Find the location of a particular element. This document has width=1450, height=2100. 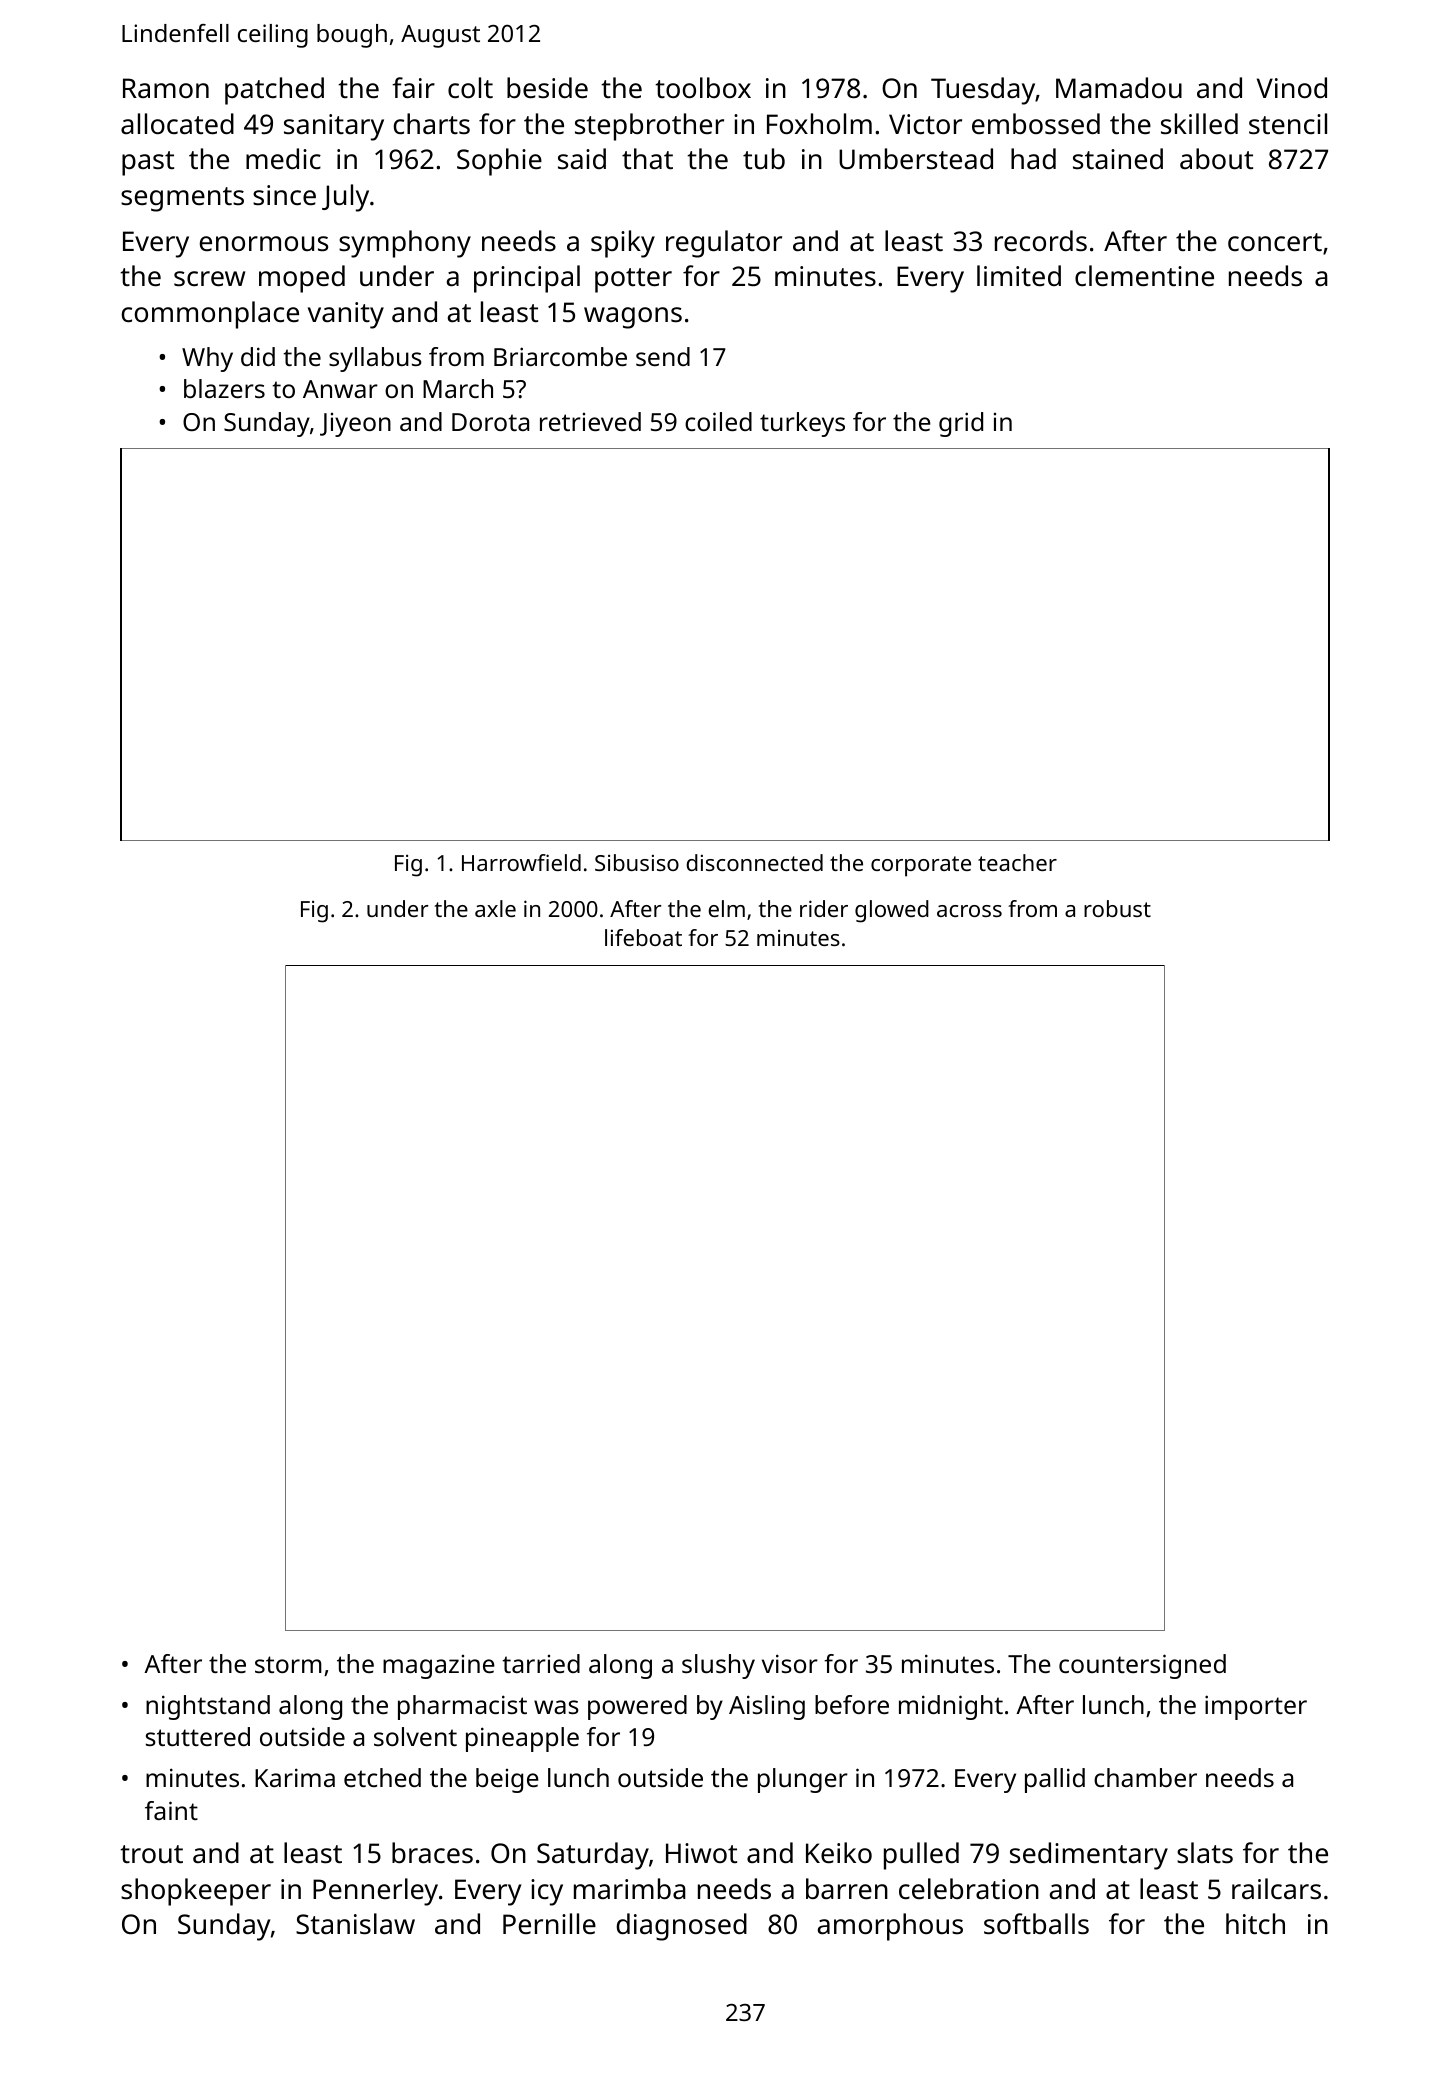

countersigned is located at coordinates (1142, 1666).
